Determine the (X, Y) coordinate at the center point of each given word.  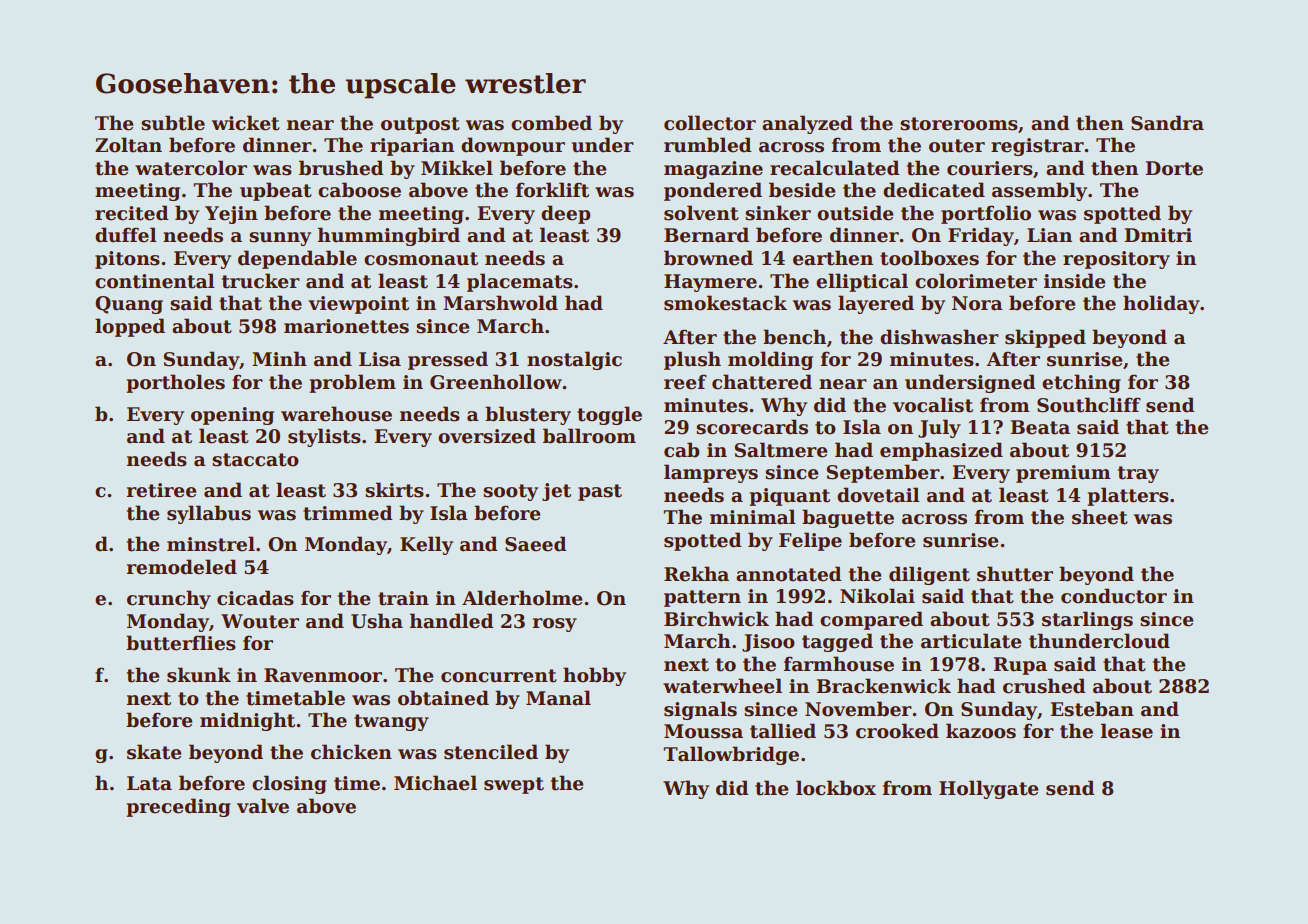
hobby (594, 676)
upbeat (276, 191)
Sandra (1167, 123)
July (939, 428)
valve (263, 806)
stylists (324, 437)
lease (1127, 731)
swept (514, 785)
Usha (377, 621)
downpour (513, 146)
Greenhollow (496, 382)
